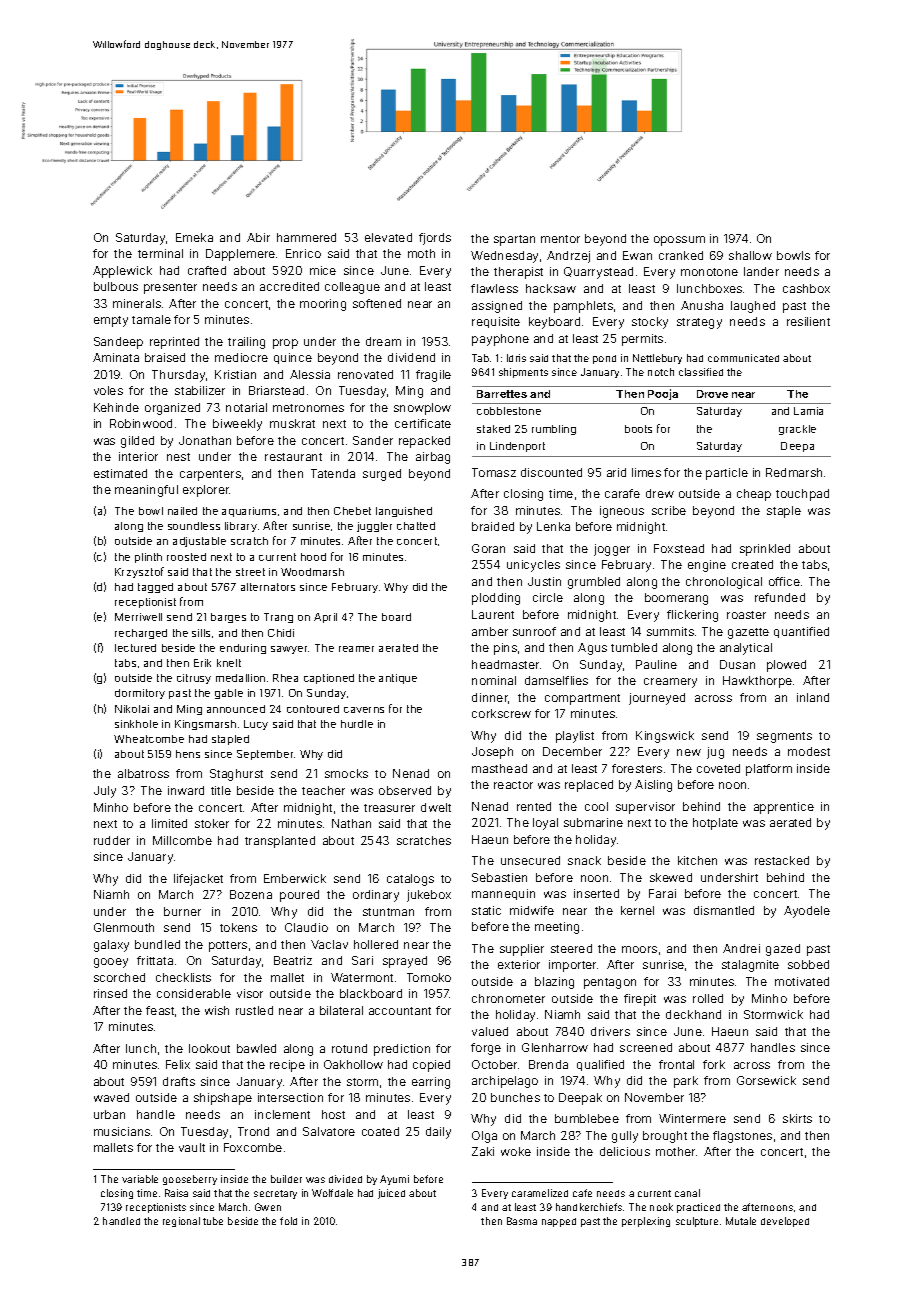 This image has height=1308, width=924. What do you see at coordinates (436, 807) in the image?
I see `dwelt` at bounding box center [436, 807].
